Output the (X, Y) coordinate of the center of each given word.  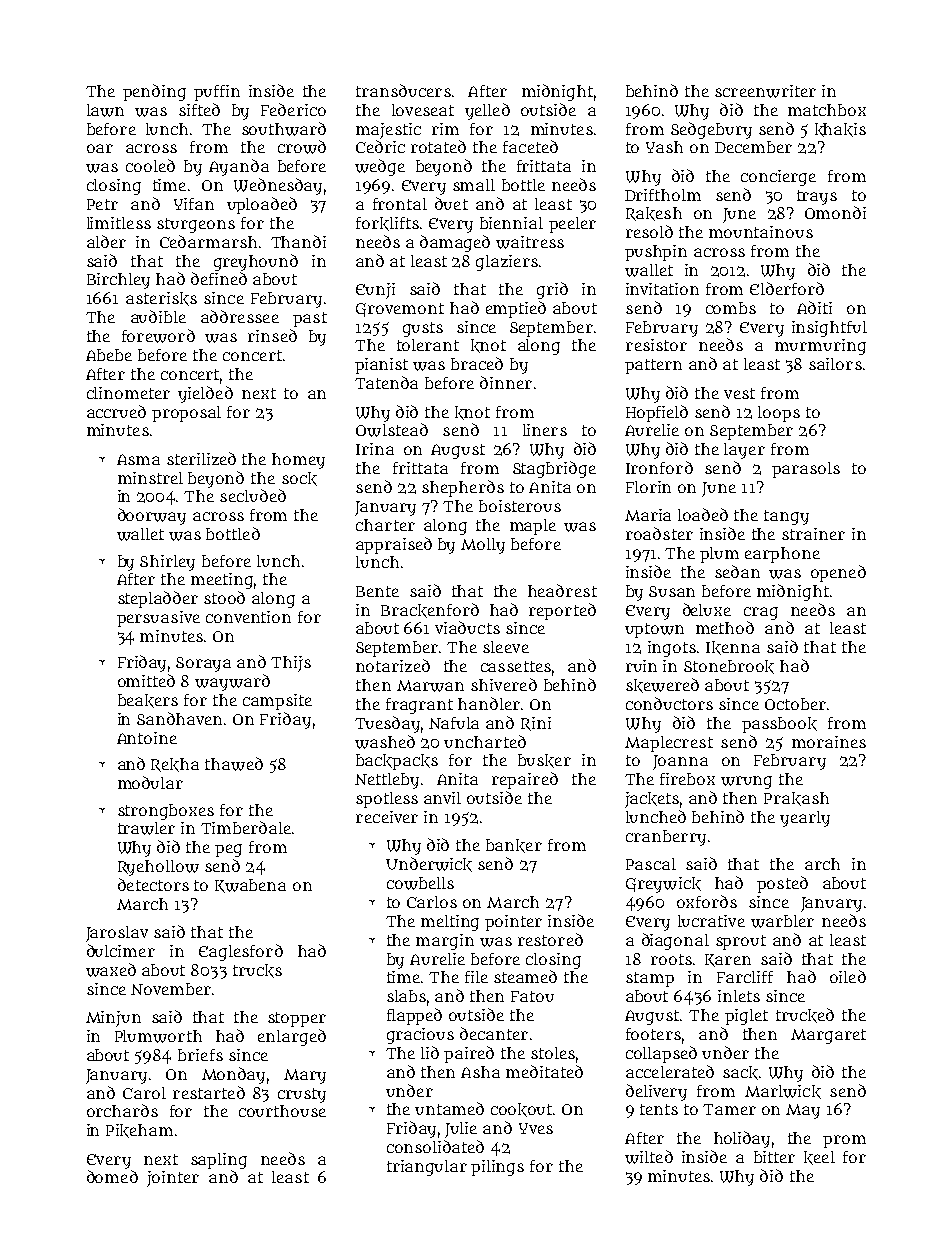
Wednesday (278, 186)
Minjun (113, 1019)
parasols (806, 470)
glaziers (507, 263)
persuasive (158, 619)
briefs (200, 1055)
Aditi (814, 307)
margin (445, 942)
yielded (205, 394)
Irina (375, 449)
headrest (562, 590)
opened (838, 573)
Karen (728, 960)
